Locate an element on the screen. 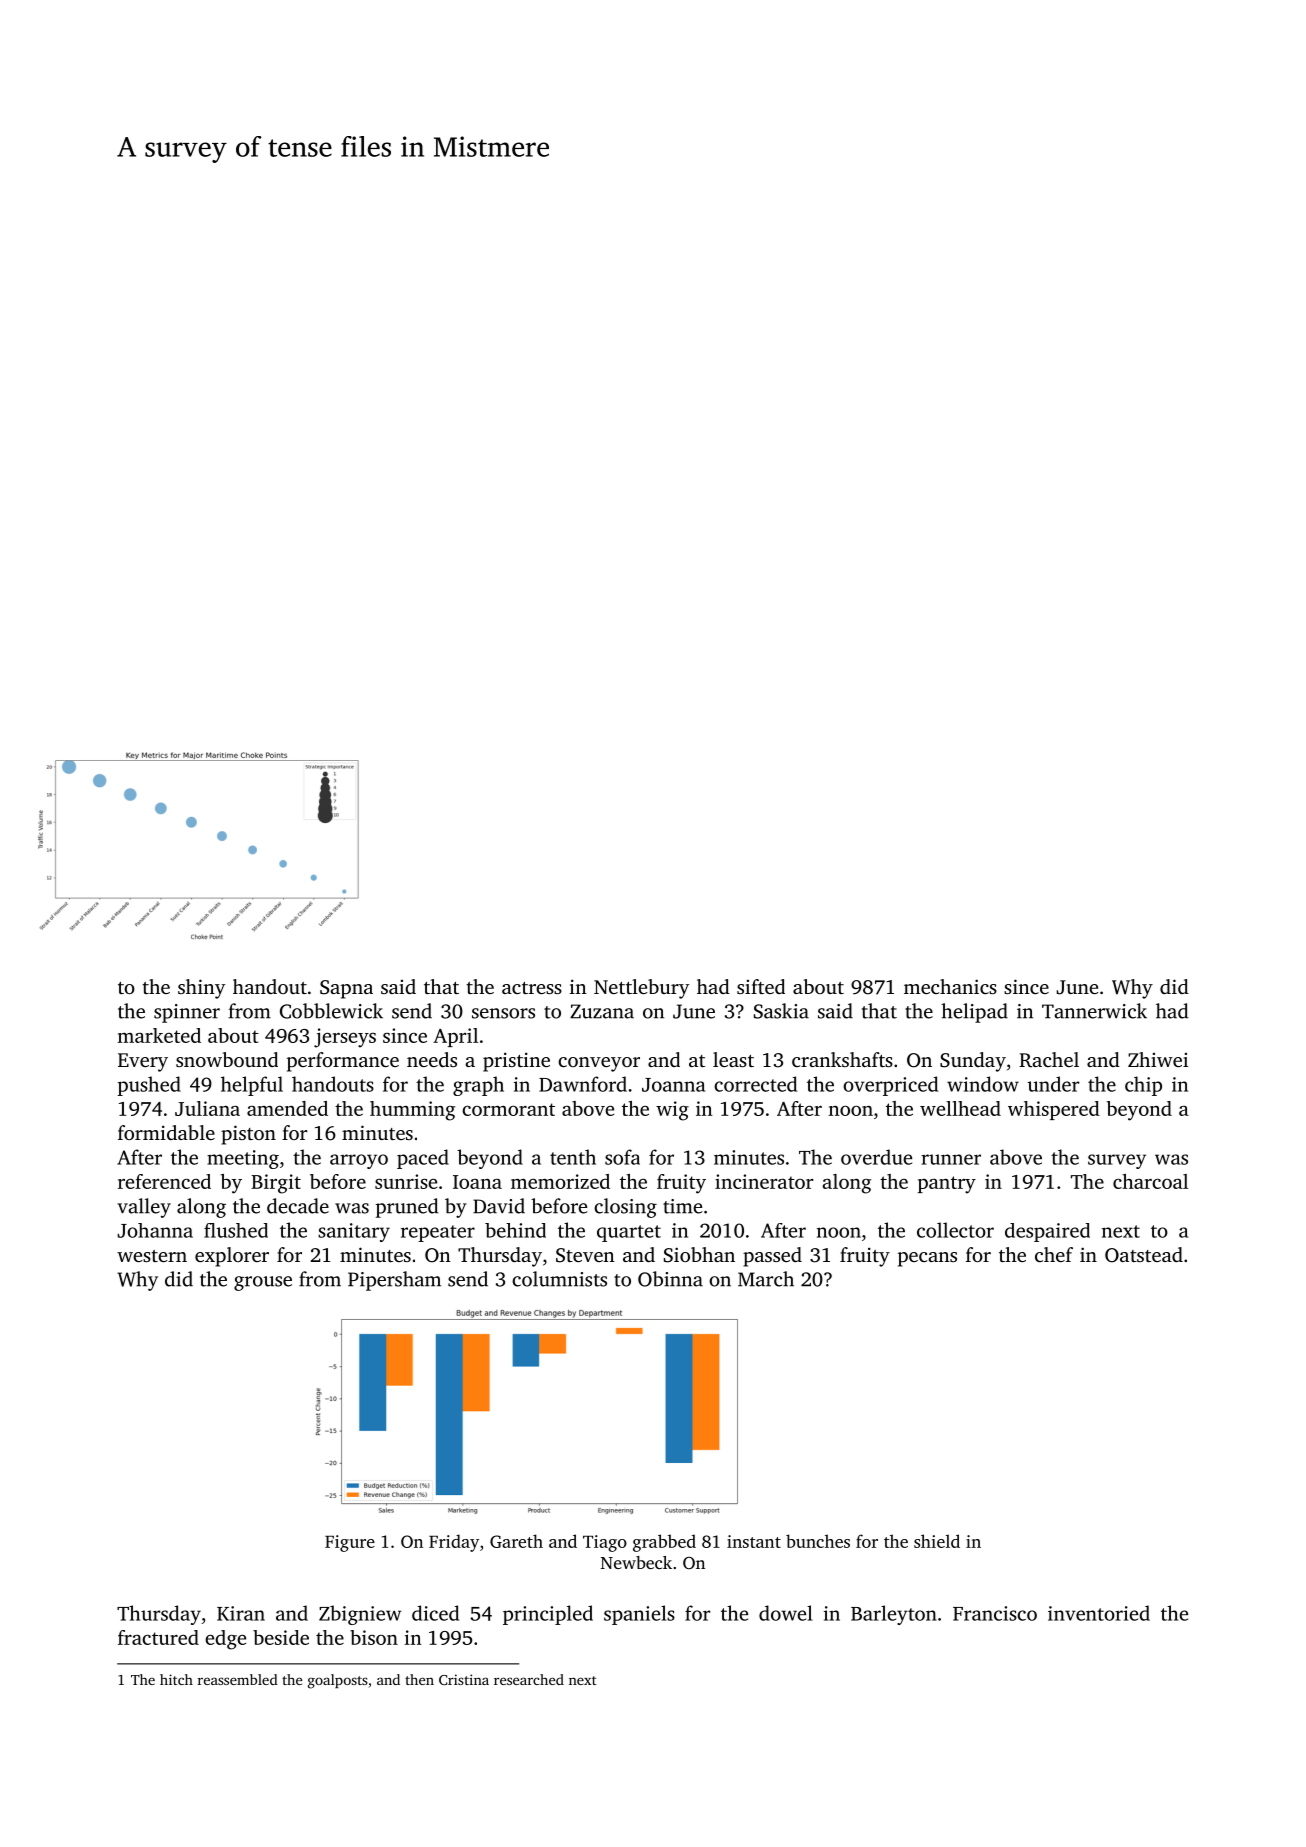 This screenshot has width=1306, height=1847. Gareth is located at coordinates (516, 1541).
